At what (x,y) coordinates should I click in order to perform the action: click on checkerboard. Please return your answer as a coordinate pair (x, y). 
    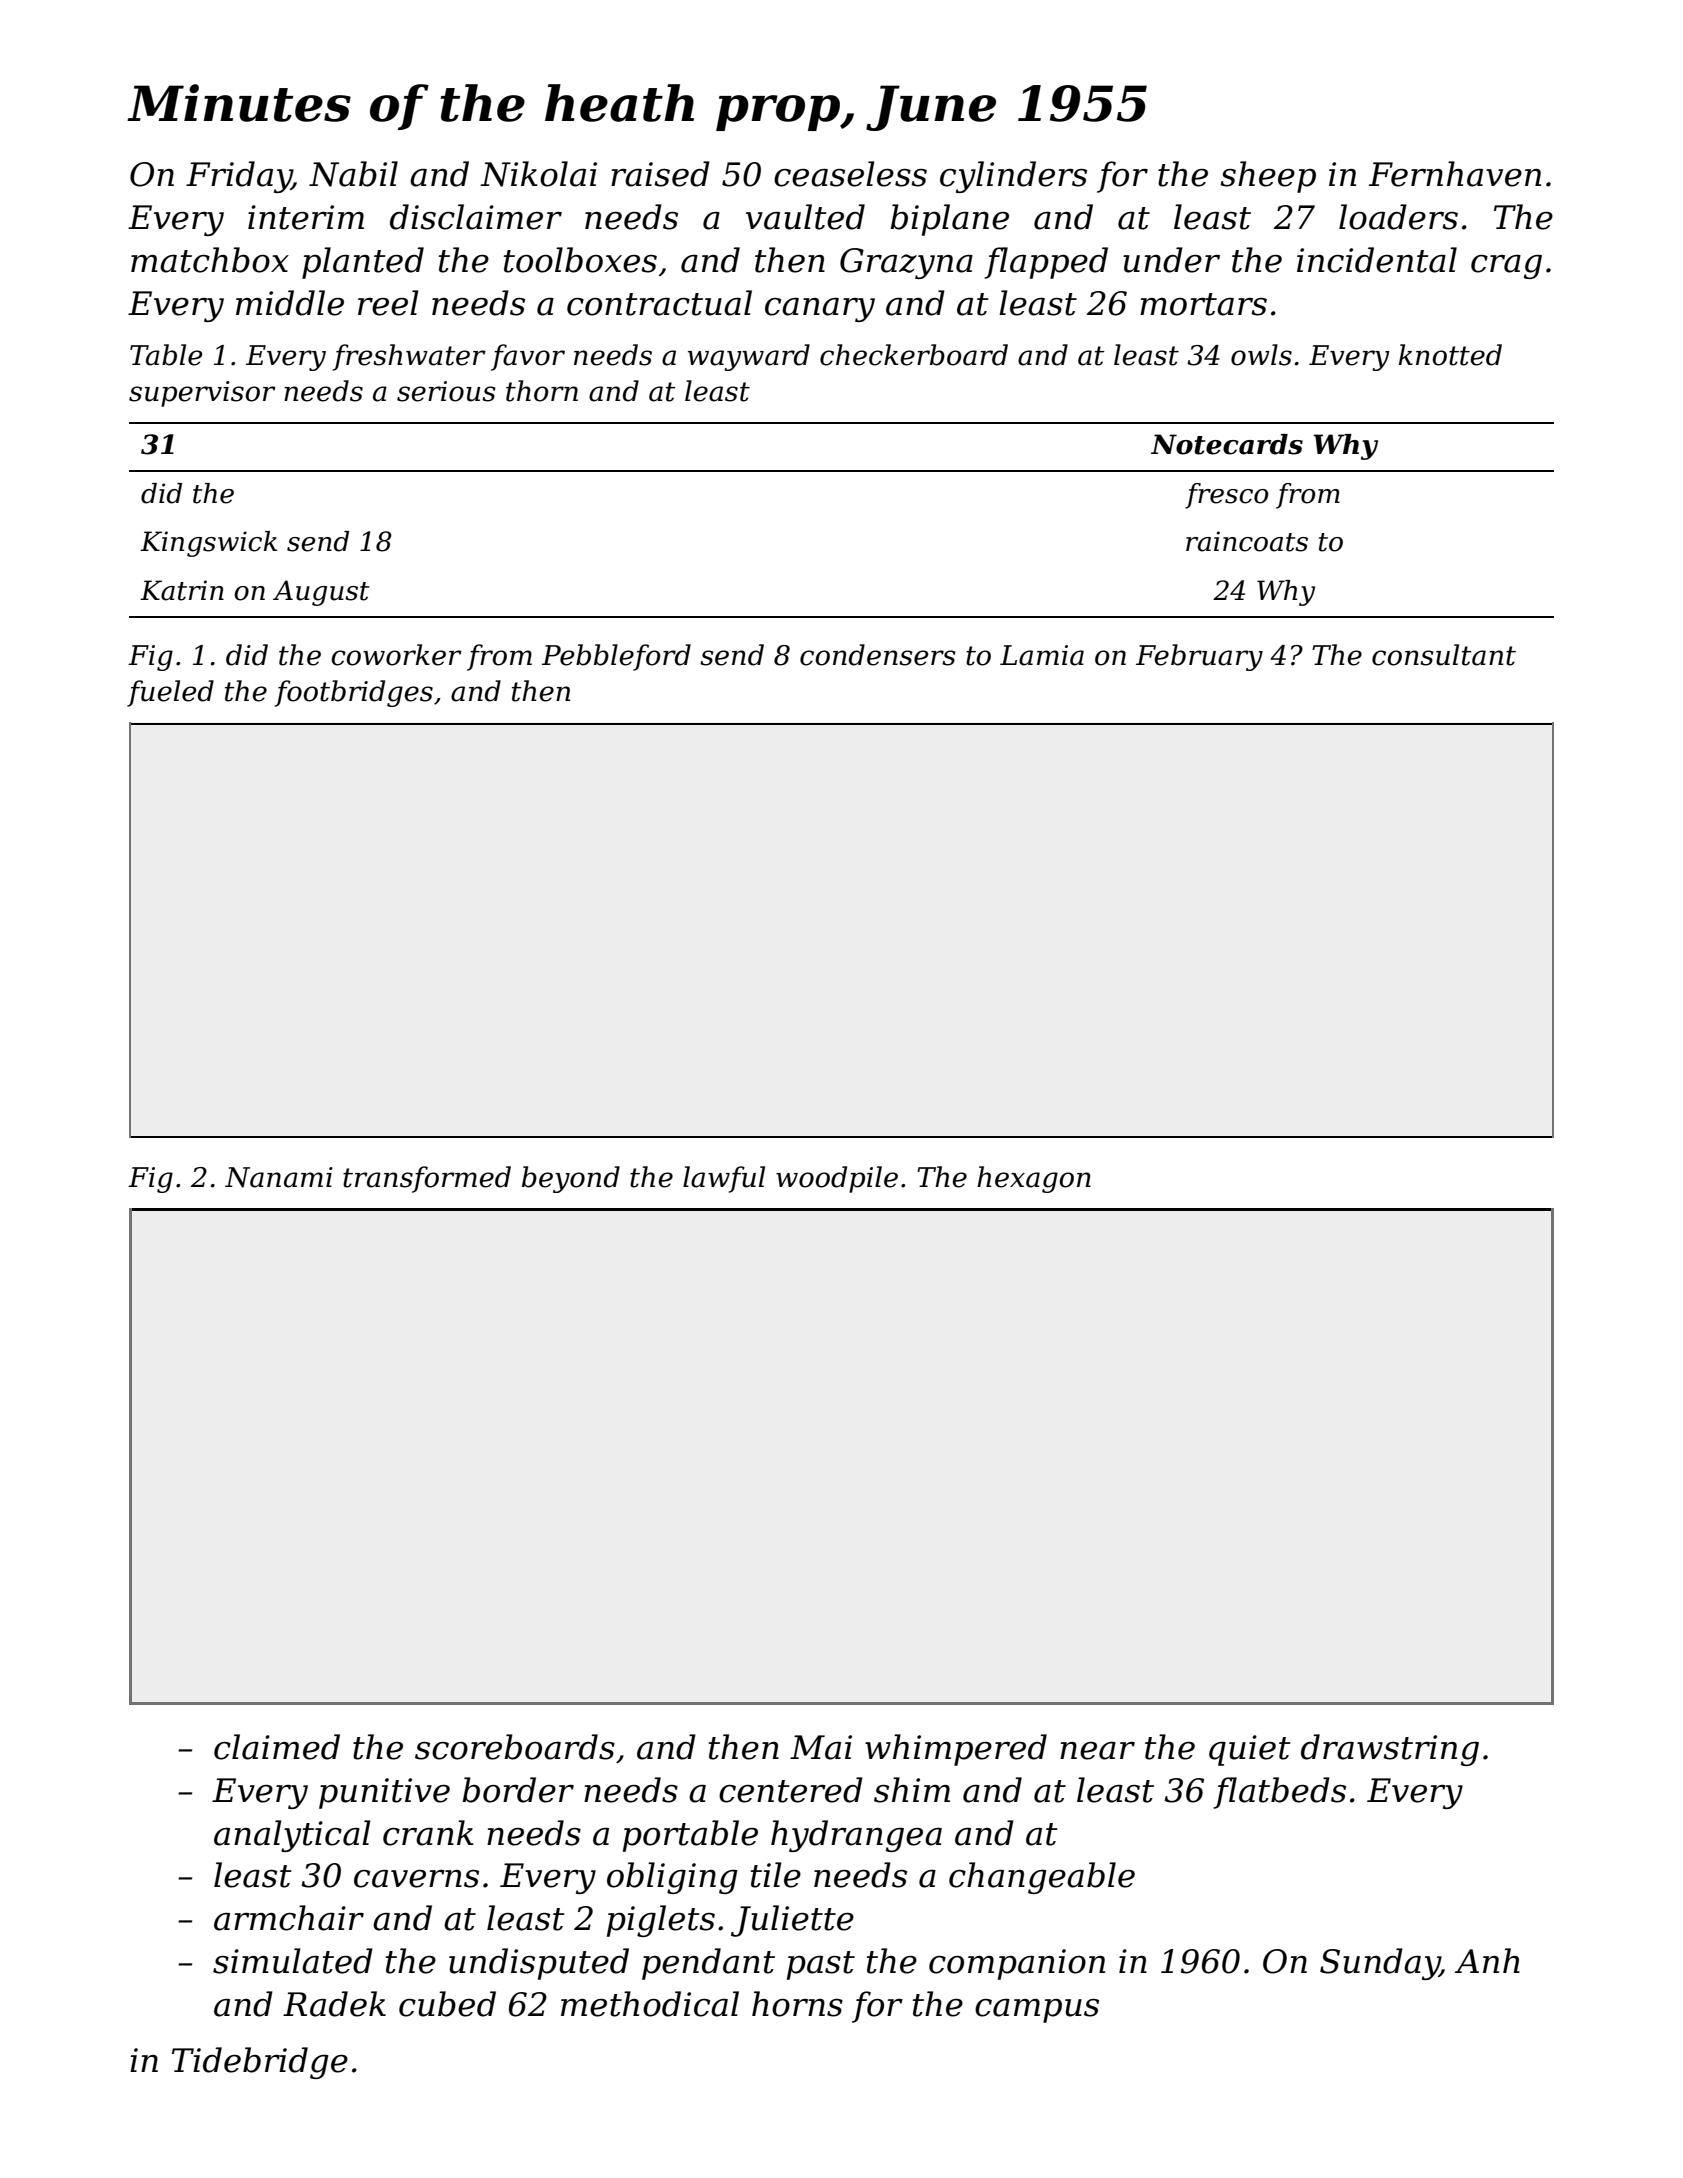
    Looking at the image, I should click on (914, 355).
